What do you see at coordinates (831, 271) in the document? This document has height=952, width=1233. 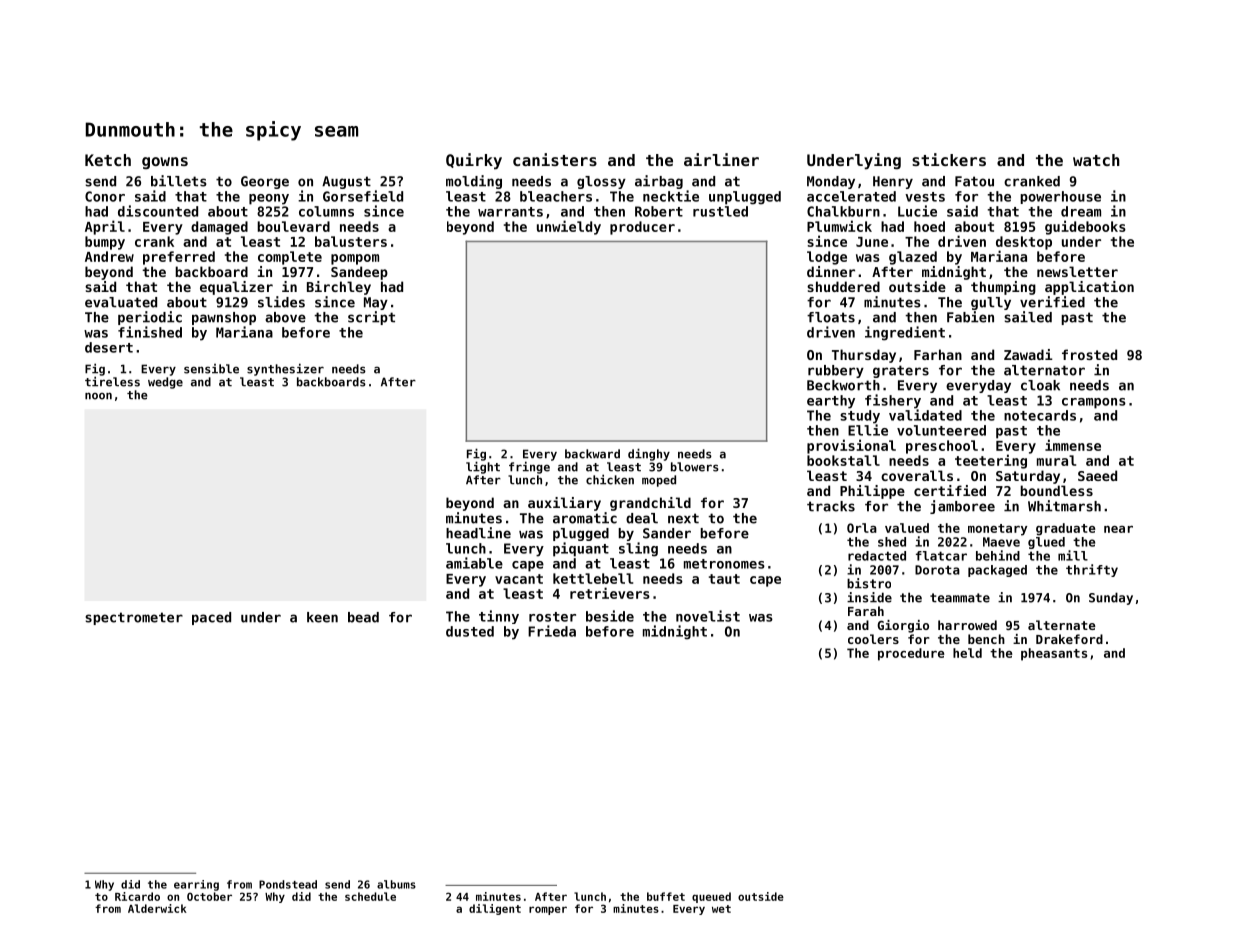 I see `dinner` at bounding box center [831, 271].
